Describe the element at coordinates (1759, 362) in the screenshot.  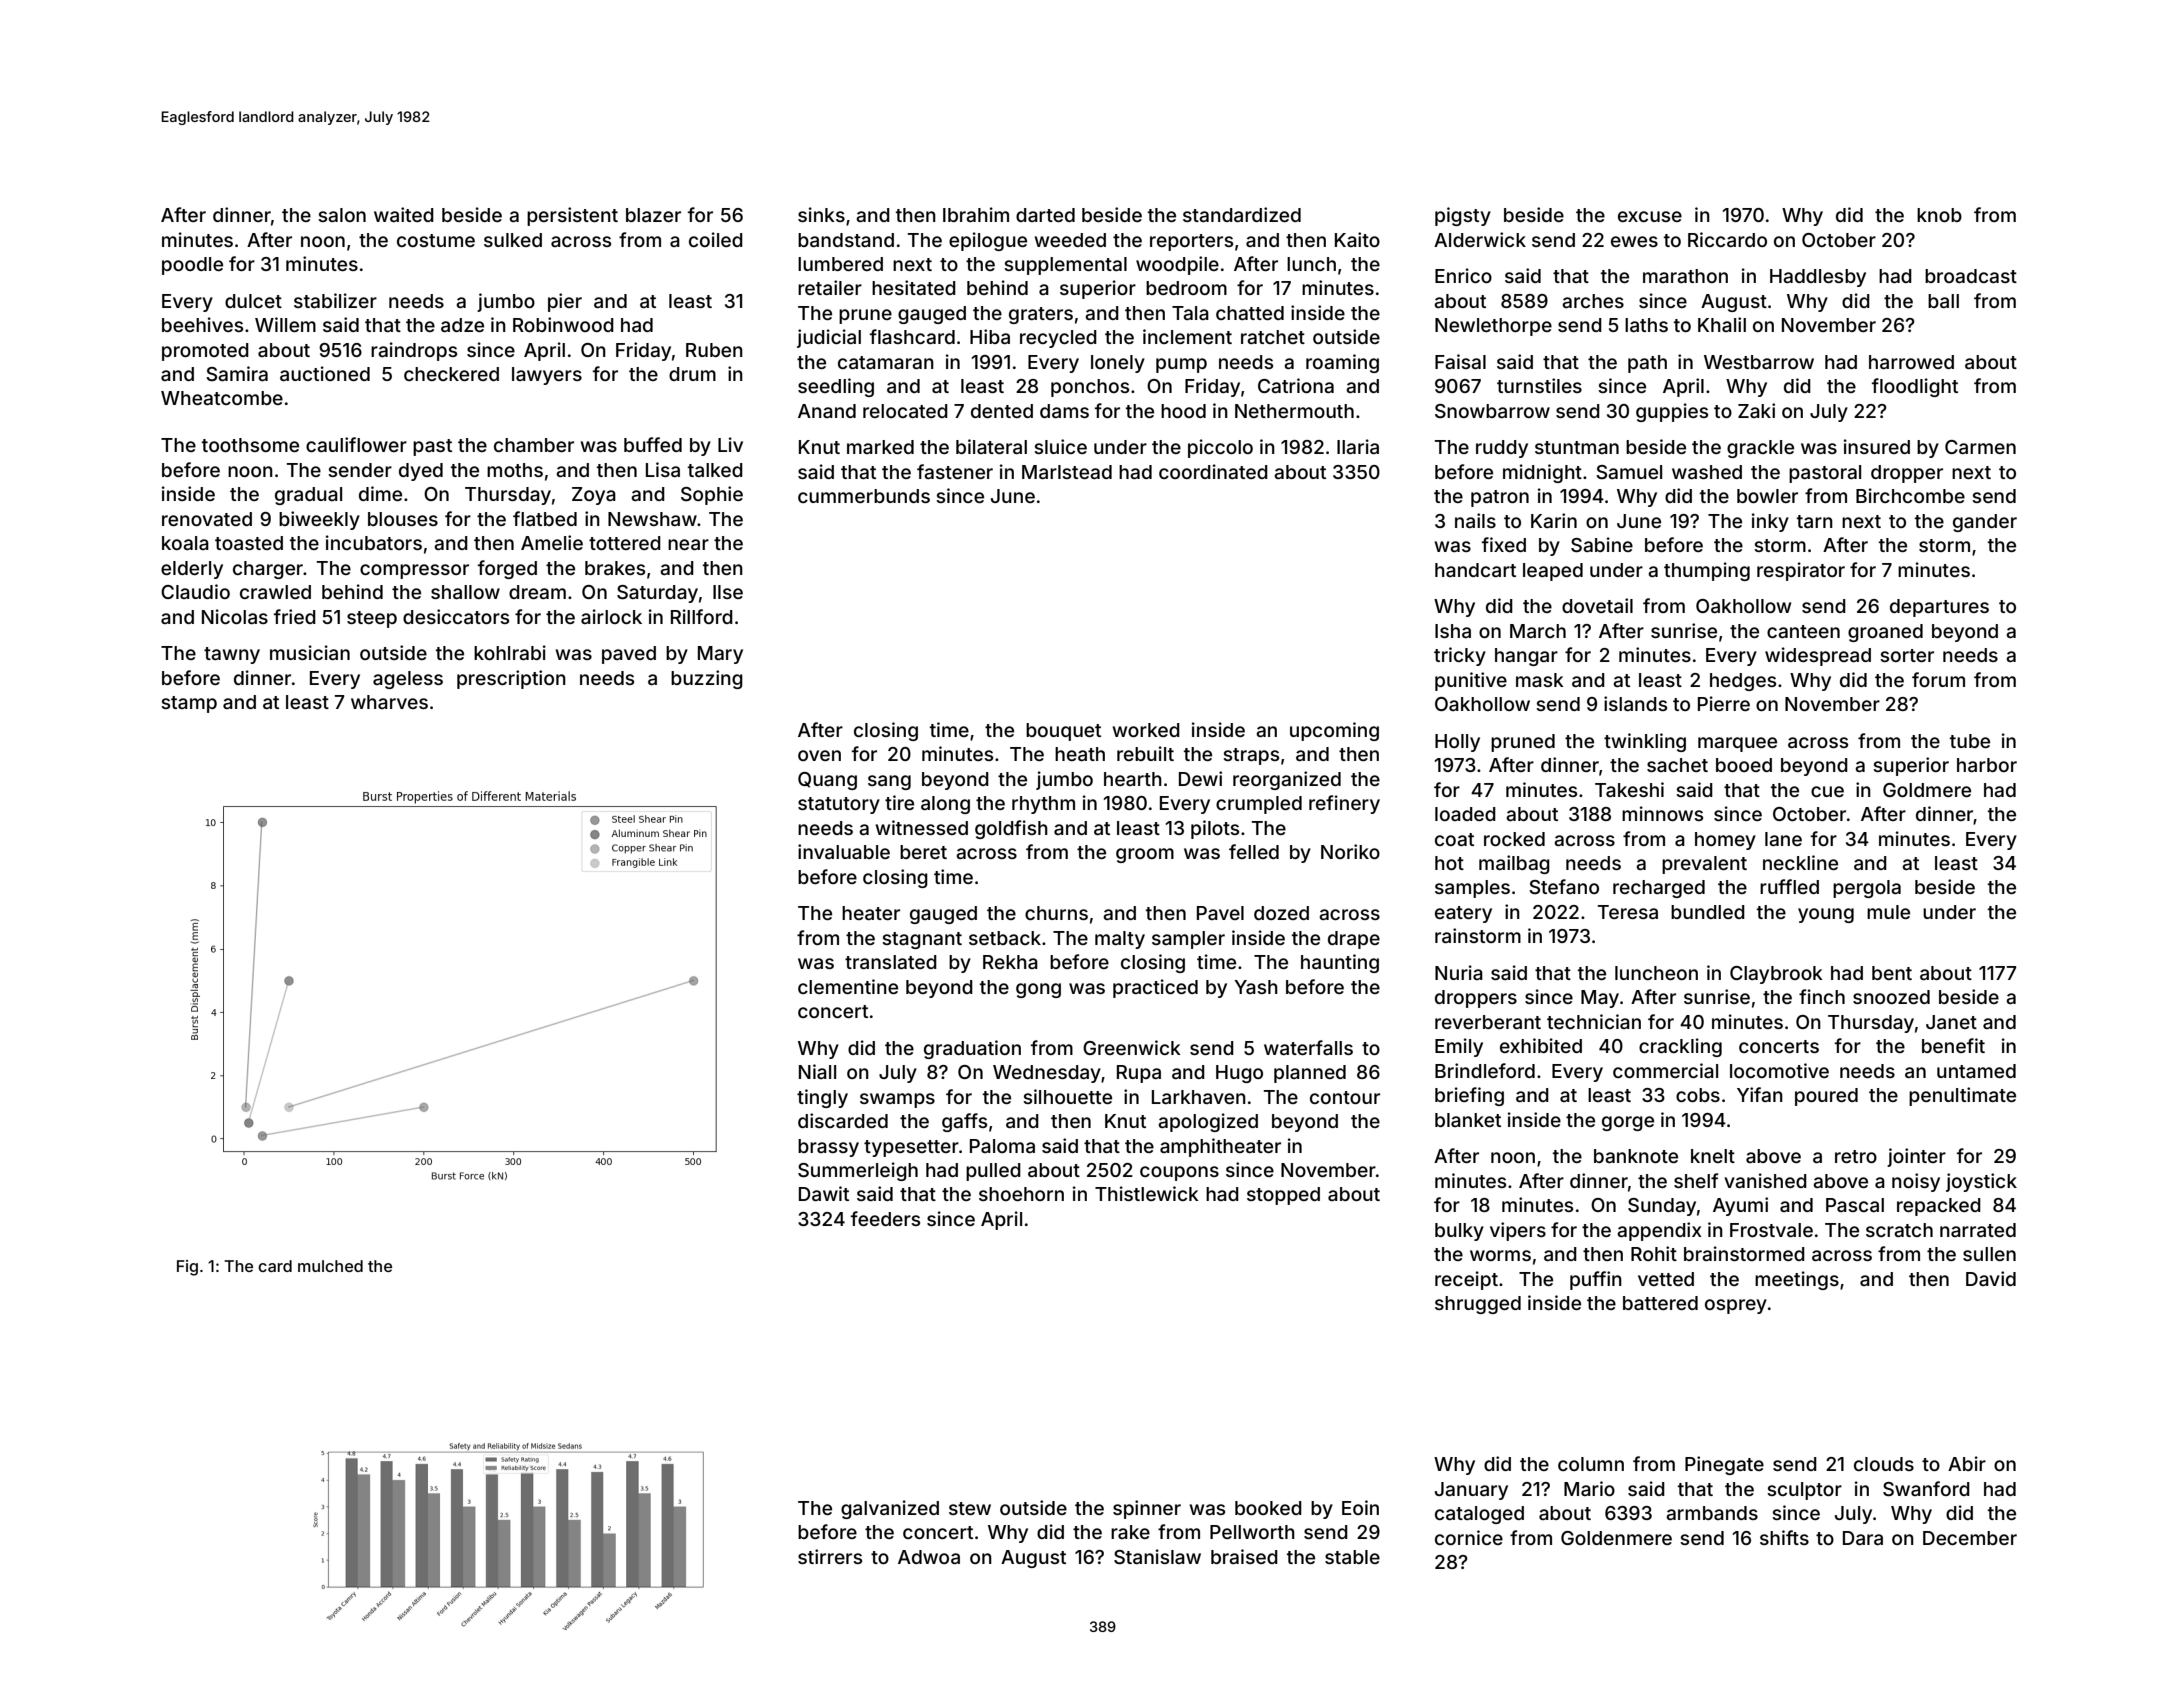
I see `Westbarrow` at that location.
